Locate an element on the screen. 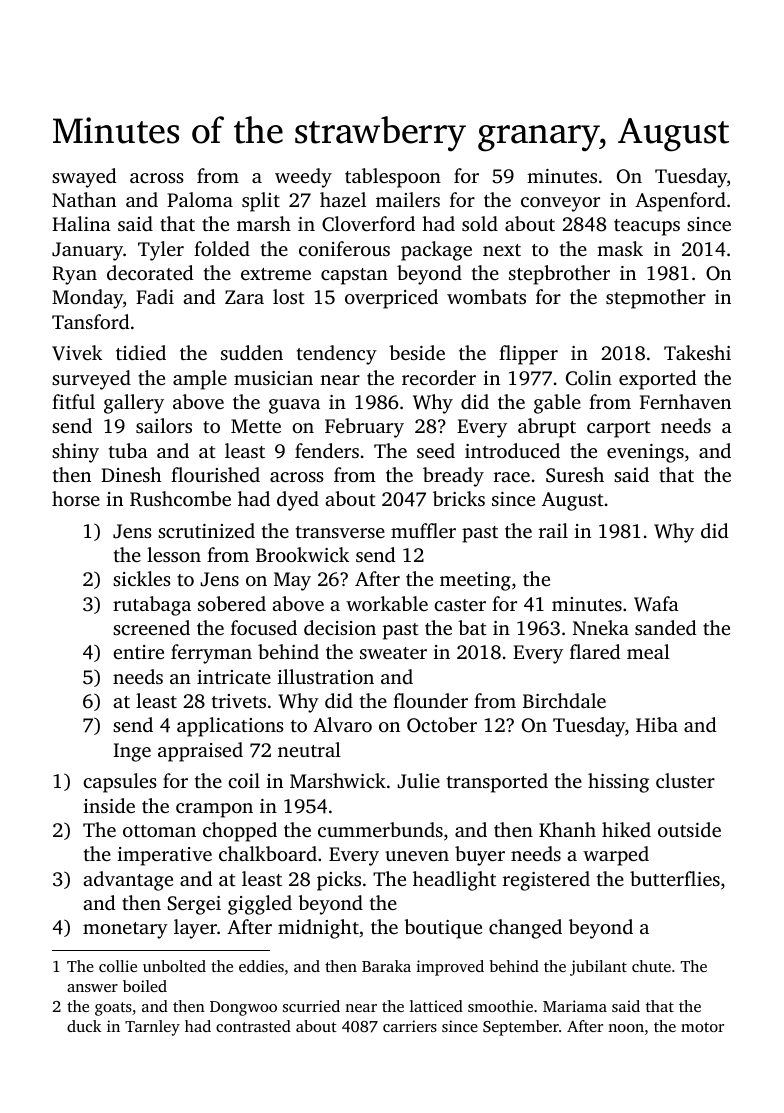  contrasted is located at coordinates (253, 1026).
